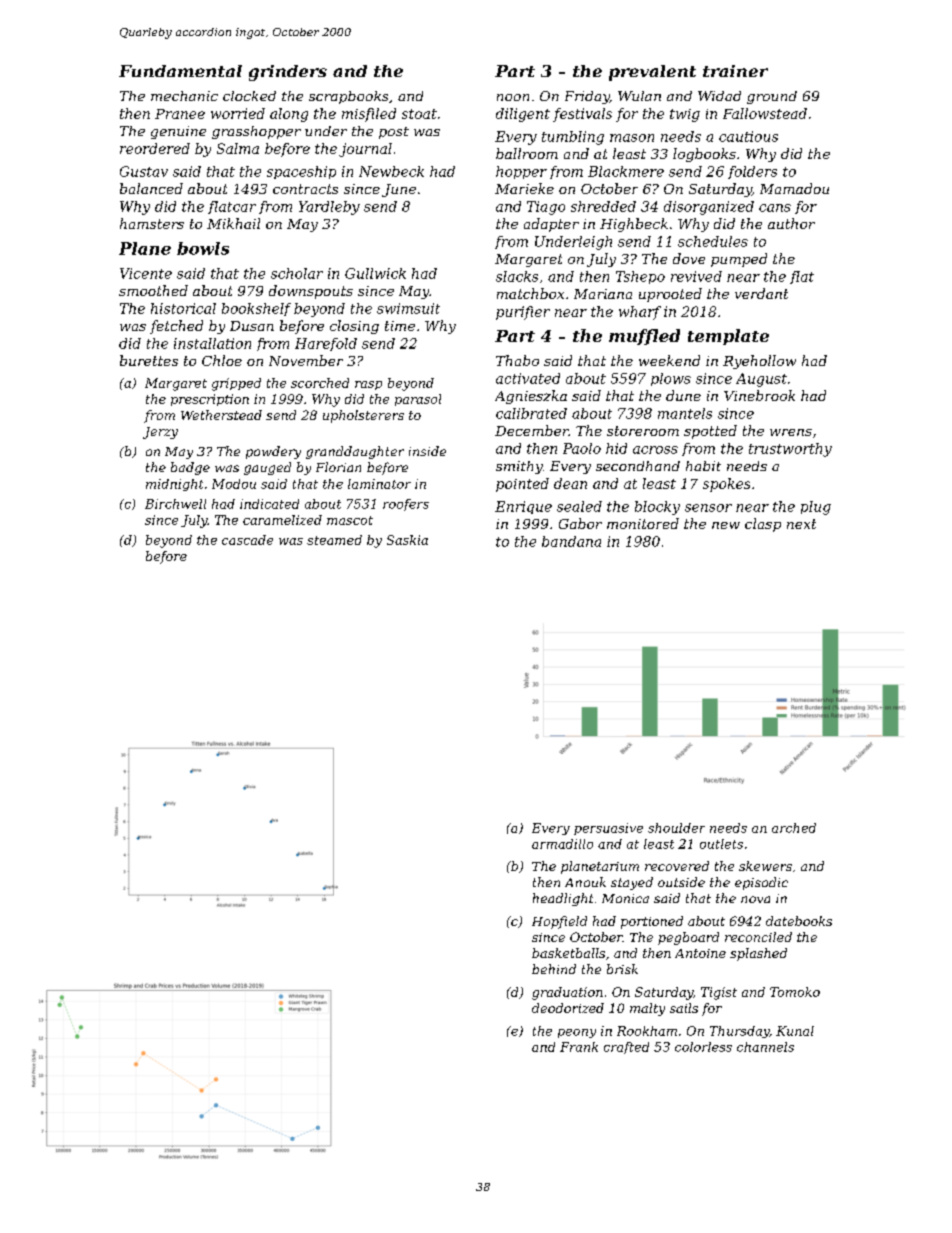  Describe the element at coordinates (554, 969) in the screenshot. I see `behind` at that location.
